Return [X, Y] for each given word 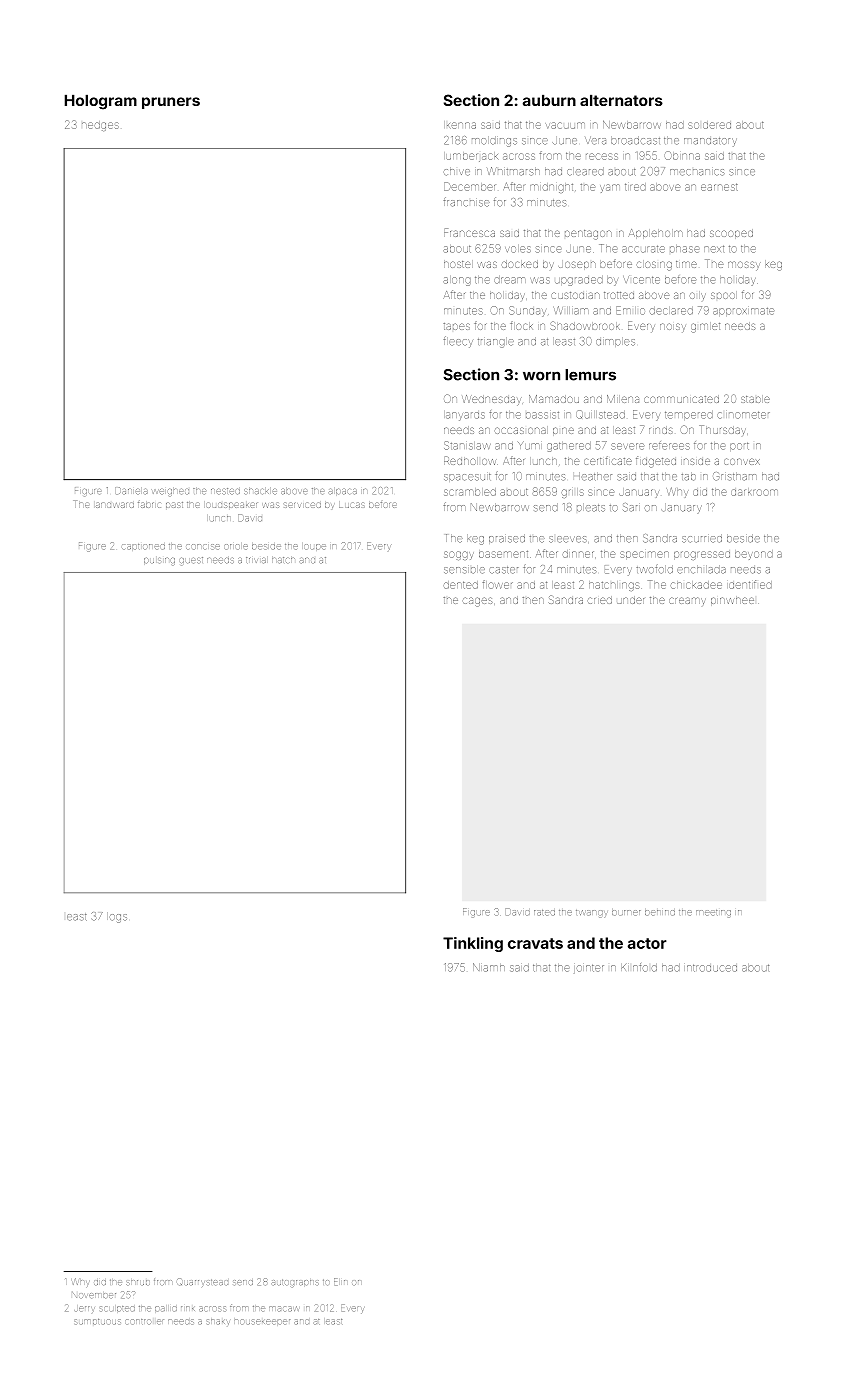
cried [599, 600]
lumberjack [471, 157]
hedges [100, 126]
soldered [709, 125]
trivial [256, 560]
